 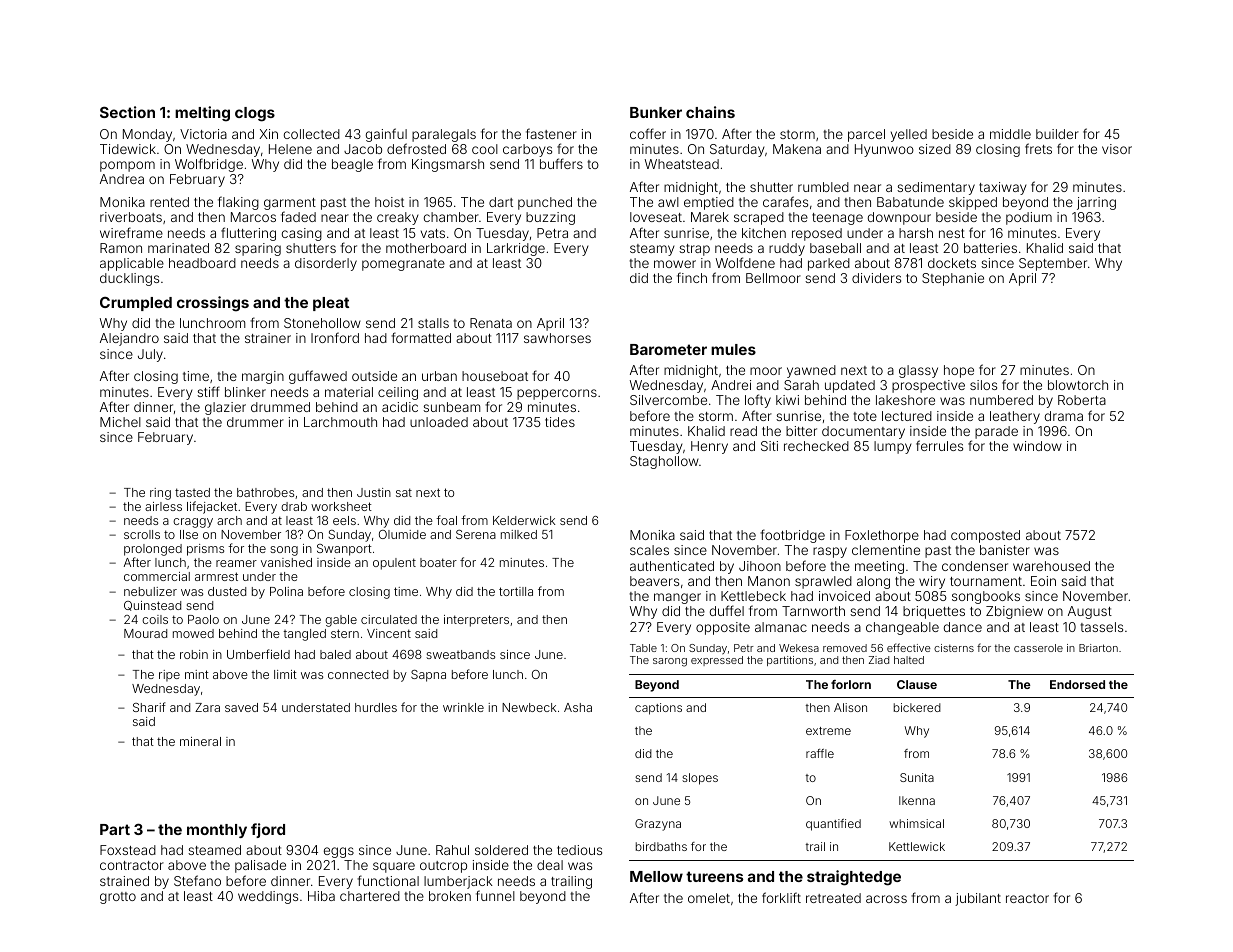 What do you see at coordinates (1010, 134) in the page?
I see `middle` at bounding box center [1010, 134].
